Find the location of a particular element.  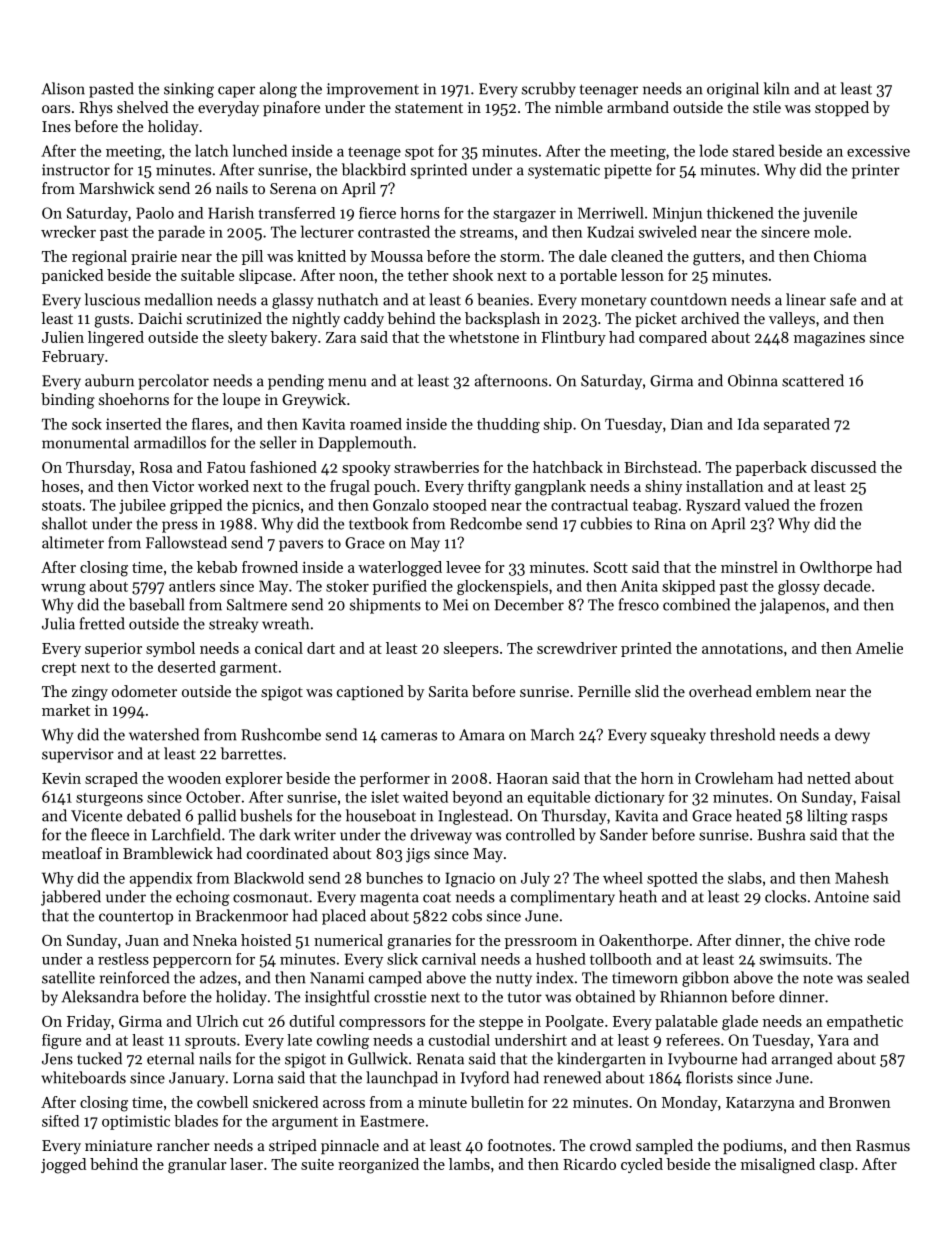

Chioma is located at coordinates (840, 256).
